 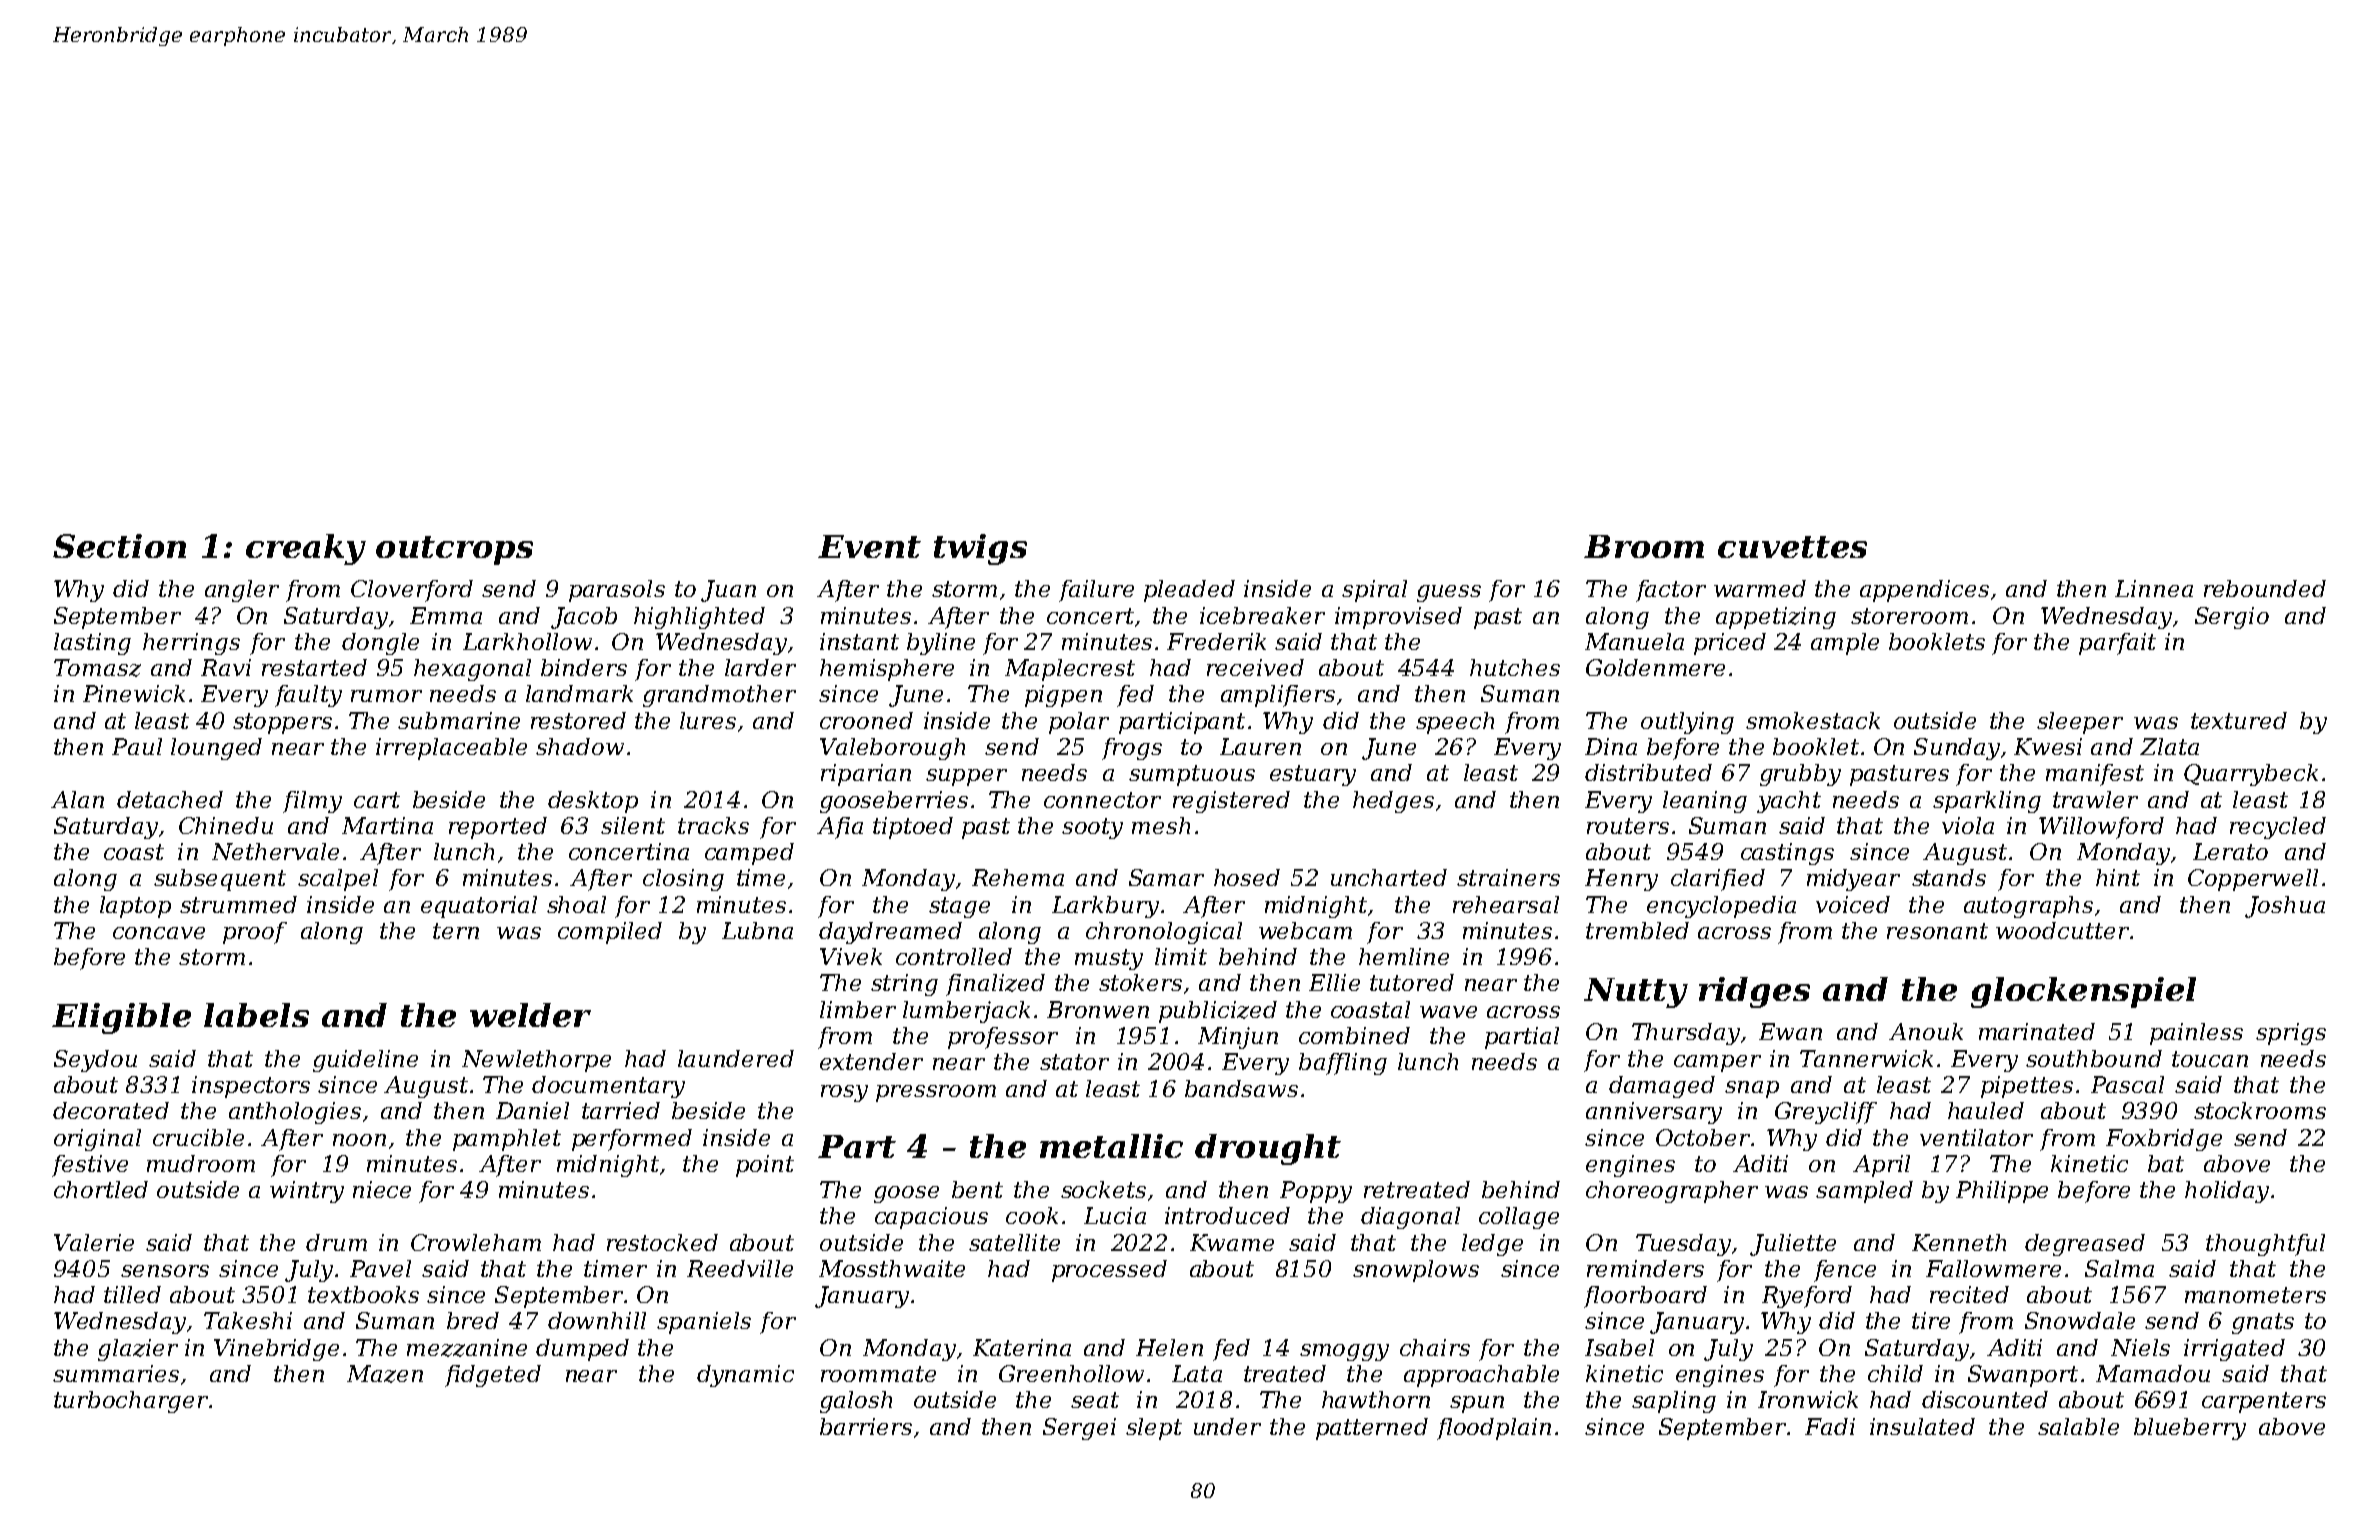 What do you see at coordinates (1305, 930) in the screenshot?
I see `webcam` at bounding box center [1305, 930].
